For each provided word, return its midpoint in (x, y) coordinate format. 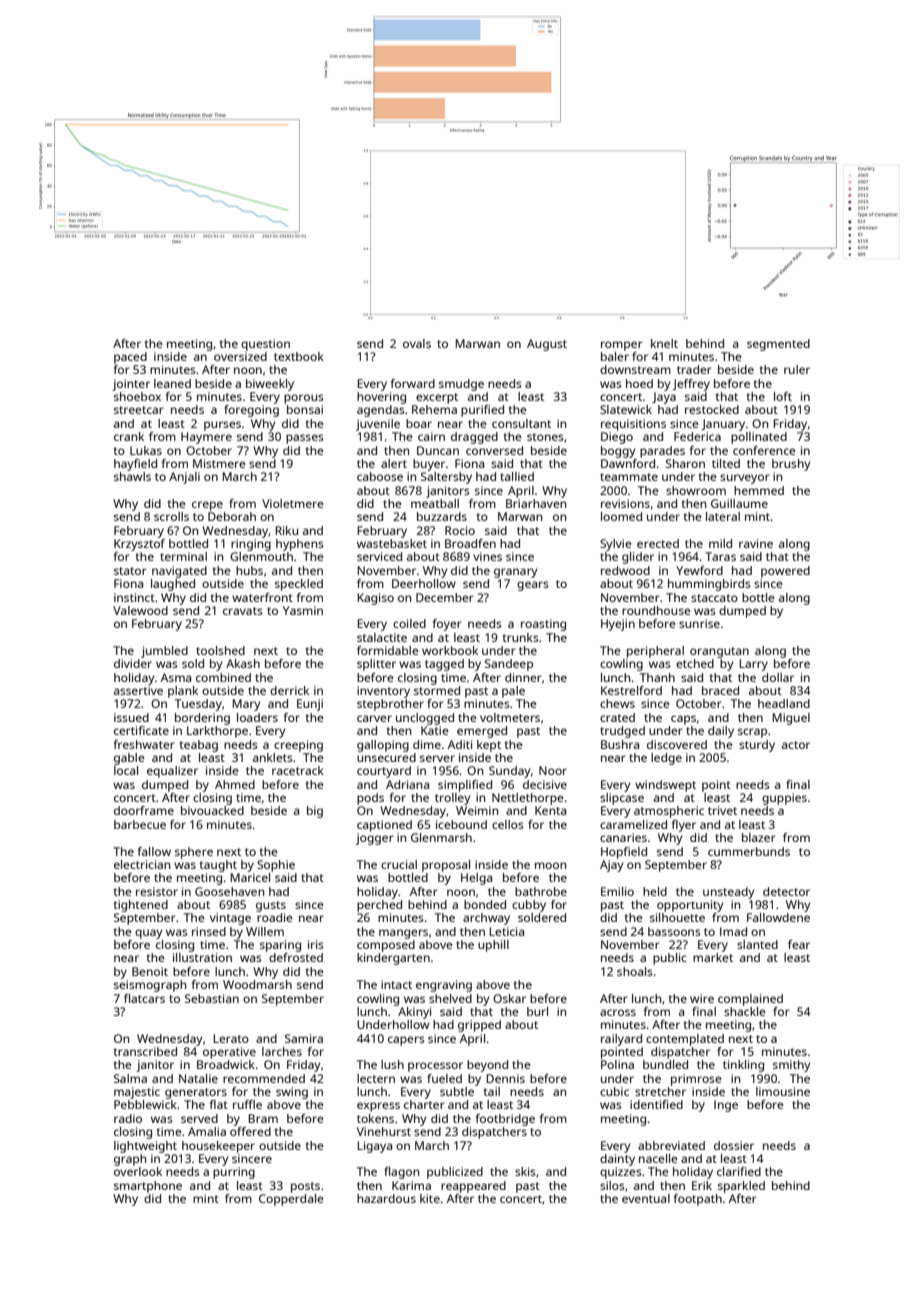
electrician (142, 864)
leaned (172, 383)
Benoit (150, 971)
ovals (417, 343)
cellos (508, 824)
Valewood (140, 610)
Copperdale (291, 1200)
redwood (625, 570)
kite (430, 1198)
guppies (784, 799)
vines (487, 556)
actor (796, 745)
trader (694, 369)
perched (379, 906)
